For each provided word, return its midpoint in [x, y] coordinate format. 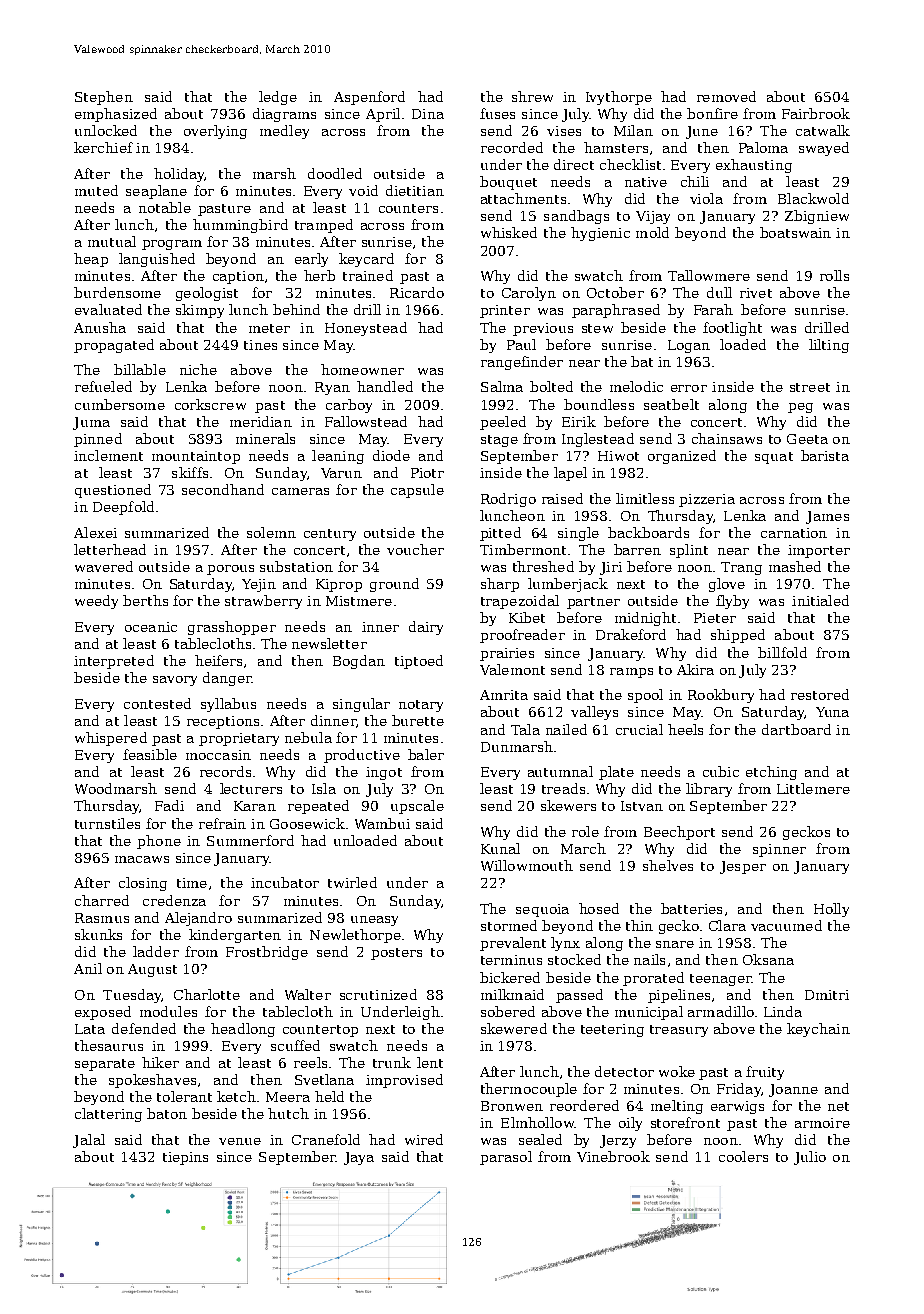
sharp [500, 585]
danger [227, 679]
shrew [532, 96]
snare [675, 944]
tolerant [184, 1096]
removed [726, 96]
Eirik [579, 421]
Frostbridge [267, 953]
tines [260, 345]
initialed [820, 600]
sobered [508, 1011]
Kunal [500, 848]
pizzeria [707, 500]
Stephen [104, 98]
